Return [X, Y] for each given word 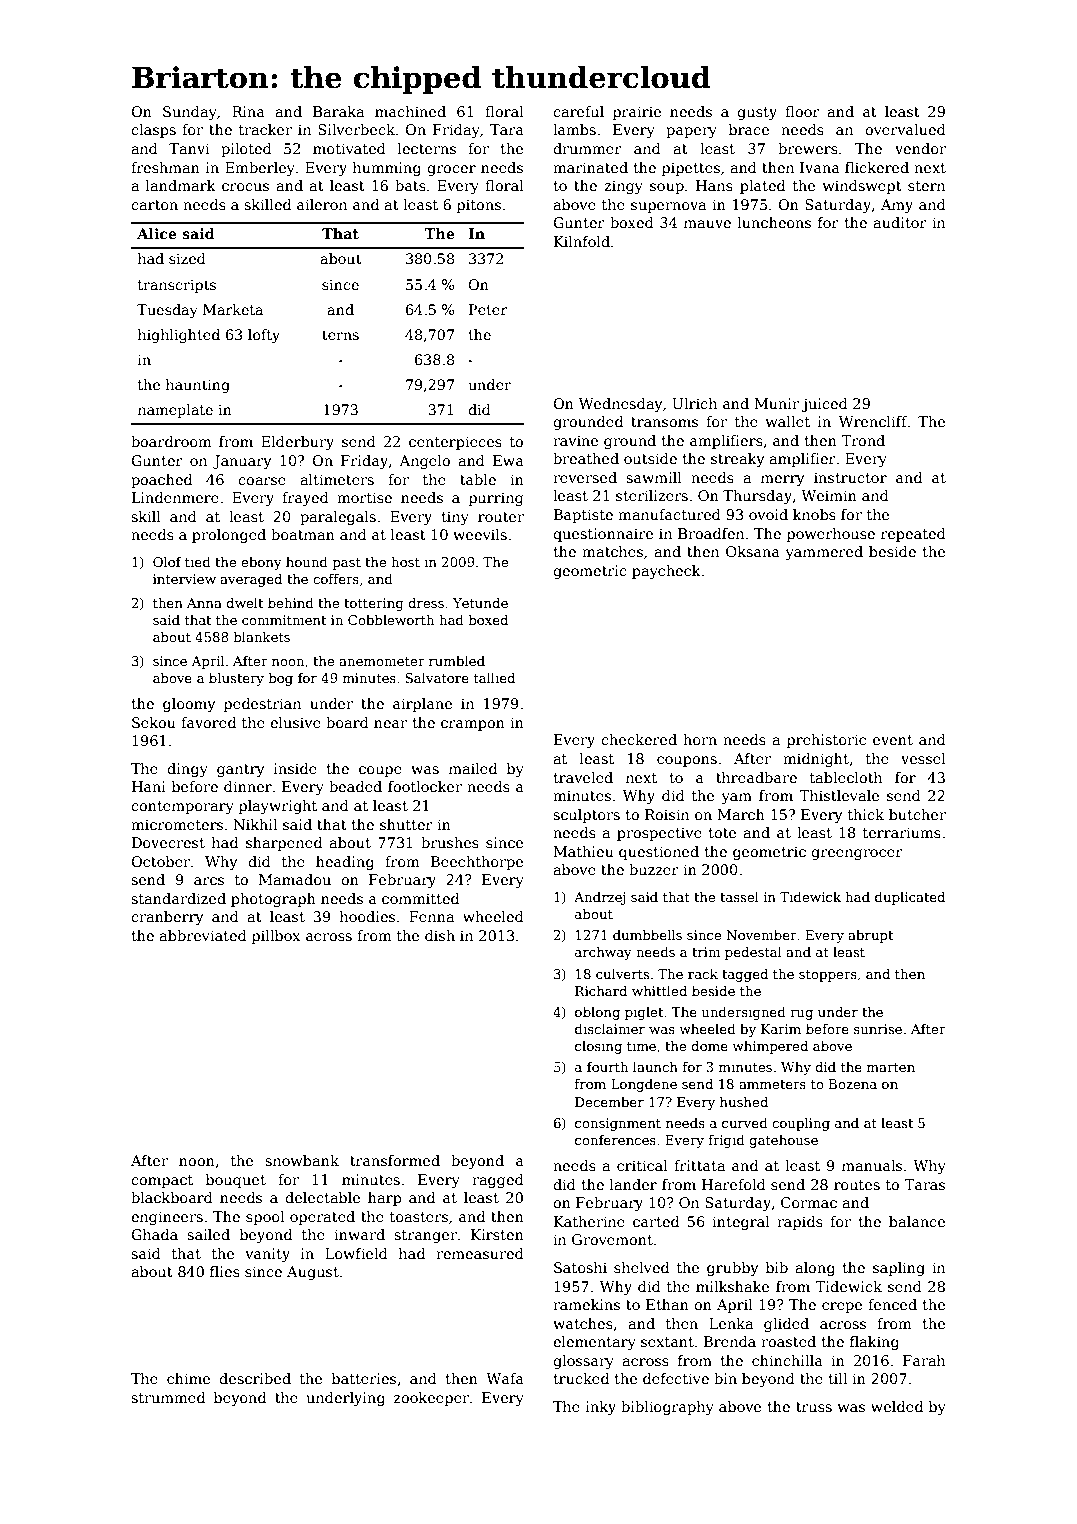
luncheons [774, 222]
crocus [245, 187]
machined [410, 111]
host [405, 562]
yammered [824, 553]
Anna [204, 603]
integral [741, 1223]
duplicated [910, 898]
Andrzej [600, 898]
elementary [594, 1343]
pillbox [276, 937]
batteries [364, 1378]
